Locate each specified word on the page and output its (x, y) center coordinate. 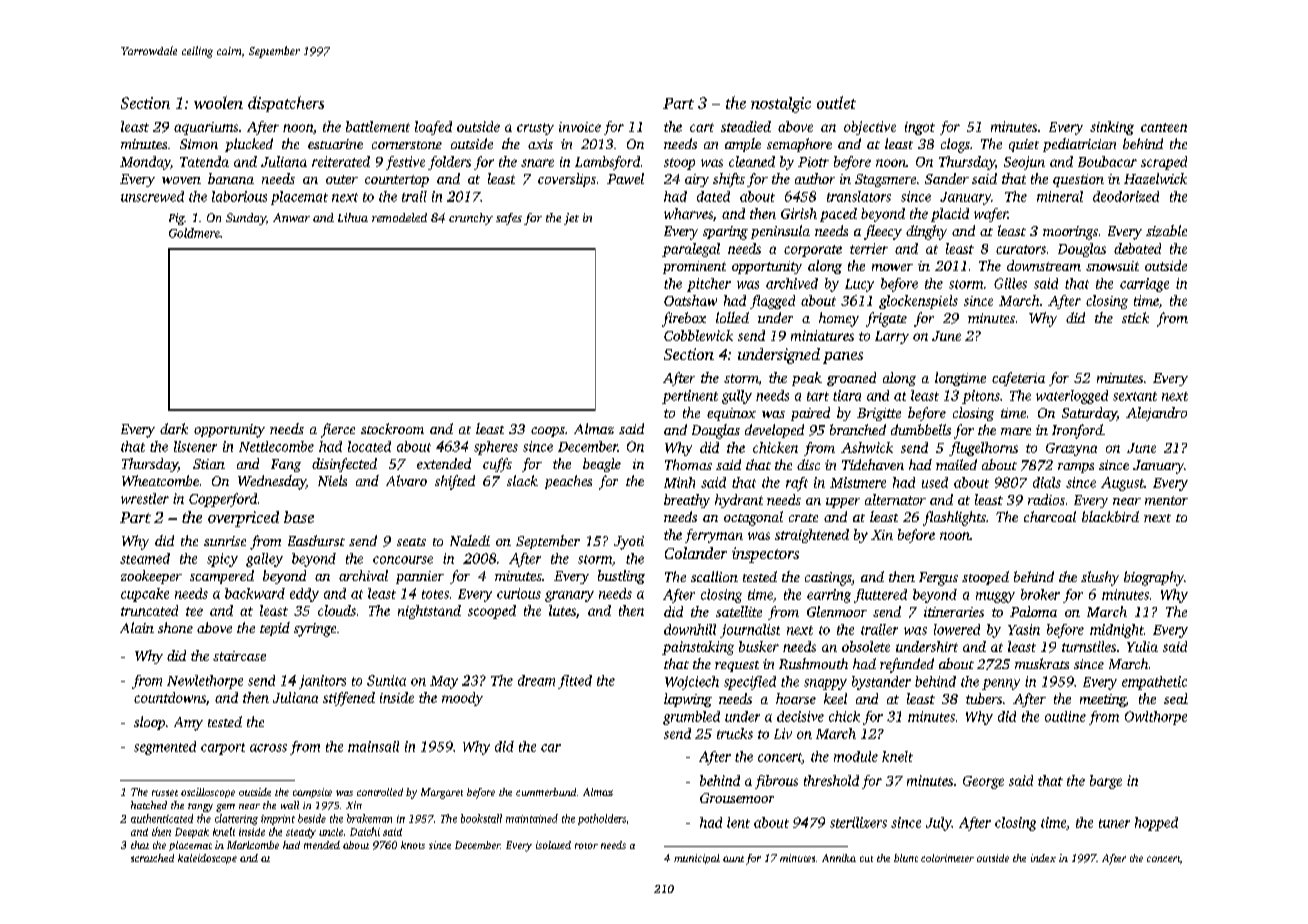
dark (174, 428)
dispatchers (286, 104)
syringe (315, 630)
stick (1135, 317)
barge (1106, 782)
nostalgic (781, 105)
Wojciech (692, 683)
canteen (1164, 127)
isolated (553, 845)
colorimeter (947, 858)
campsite (312, 793)
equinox (731, 414)
